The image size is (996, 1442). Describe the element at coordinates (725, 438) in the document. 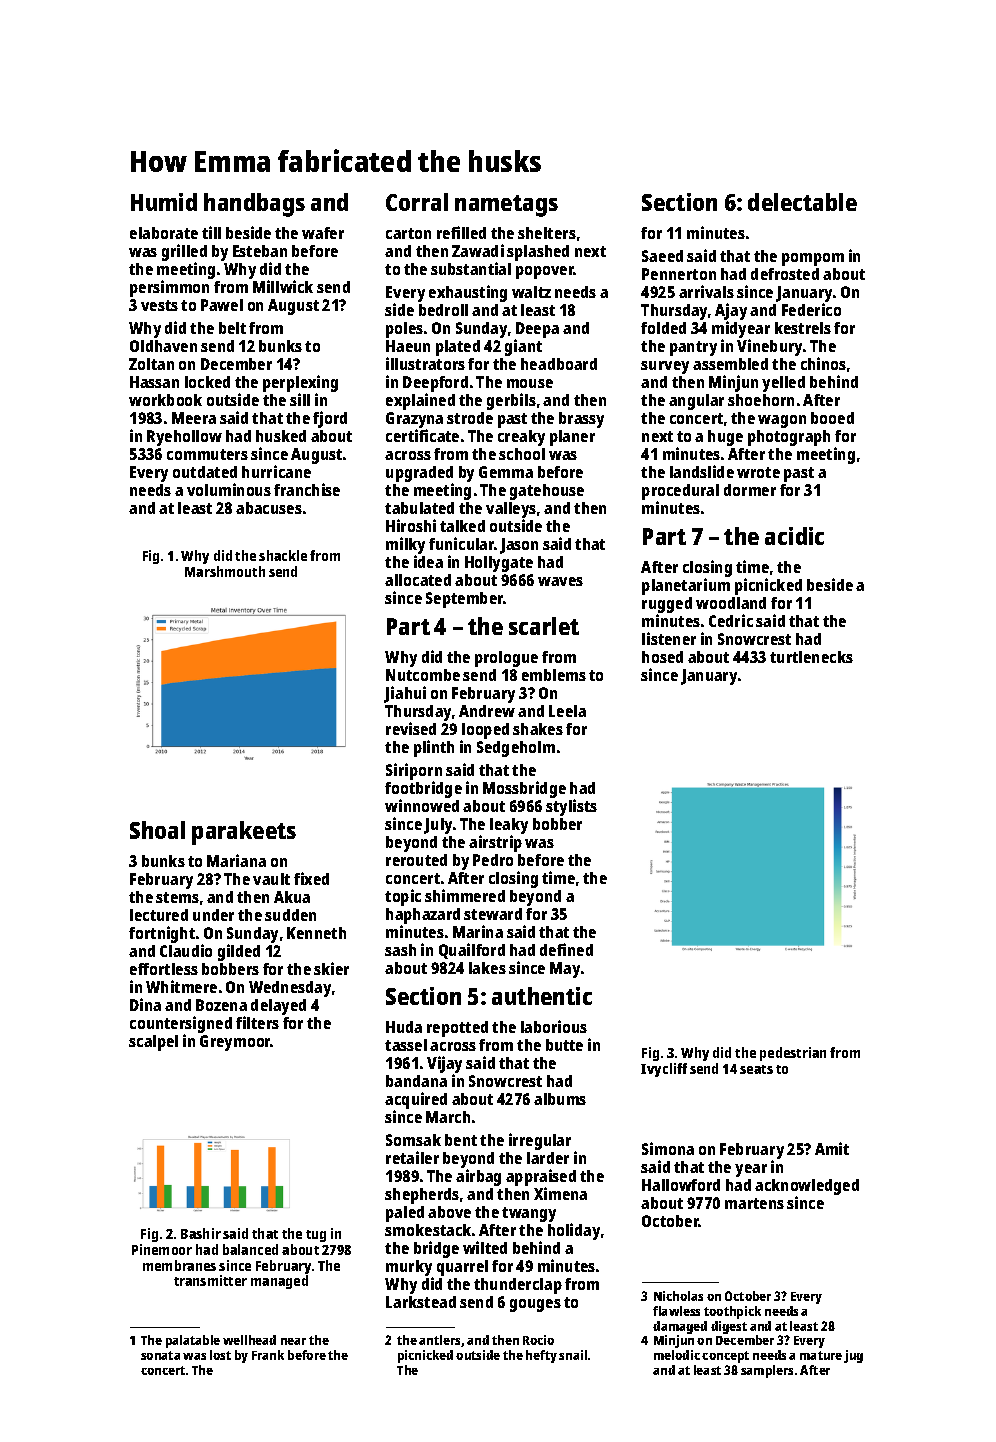

I see `huge` at that location.
